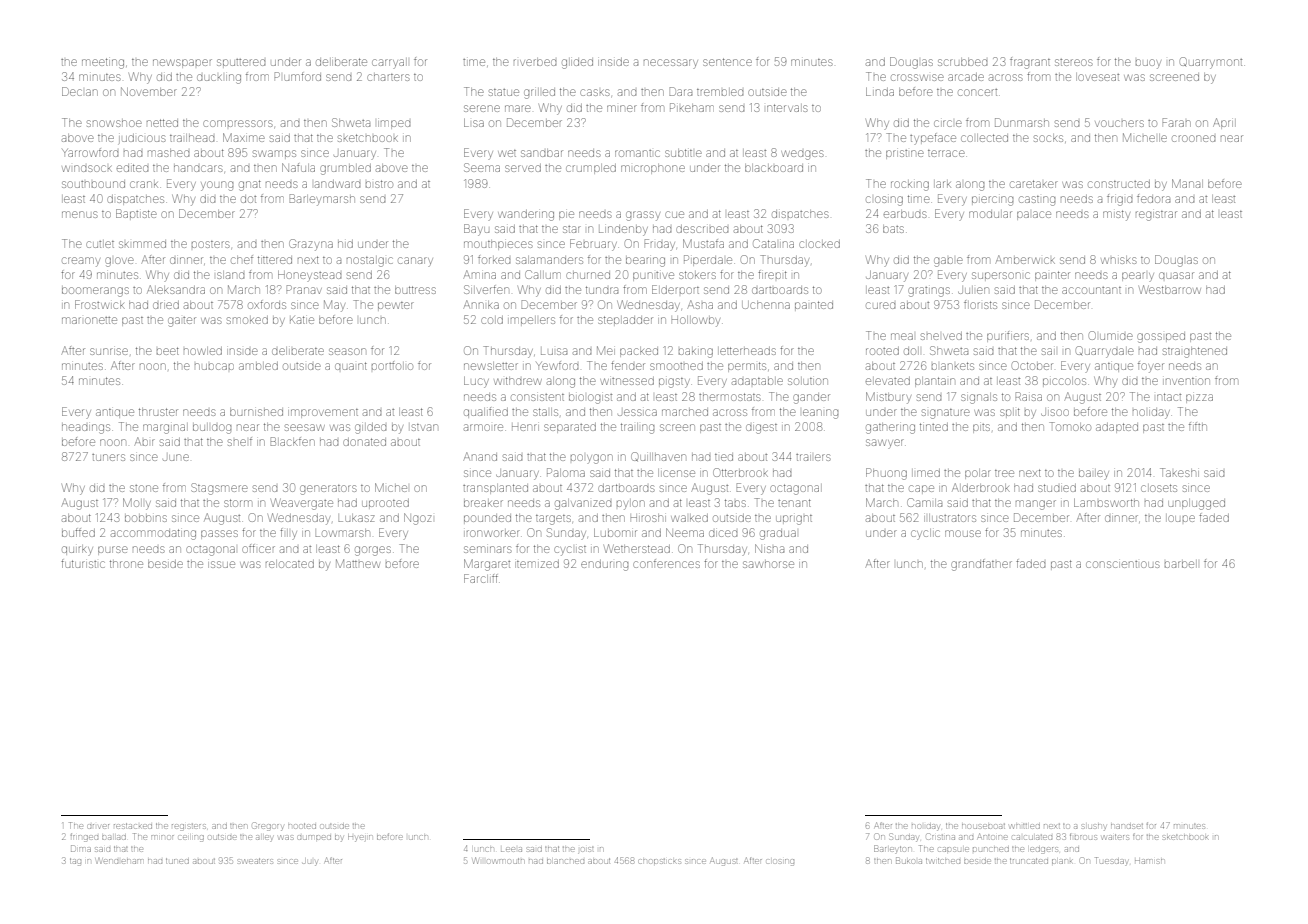 This screenshot has width=1308, height=924. I want to click on Molly, so click(137, 504).
